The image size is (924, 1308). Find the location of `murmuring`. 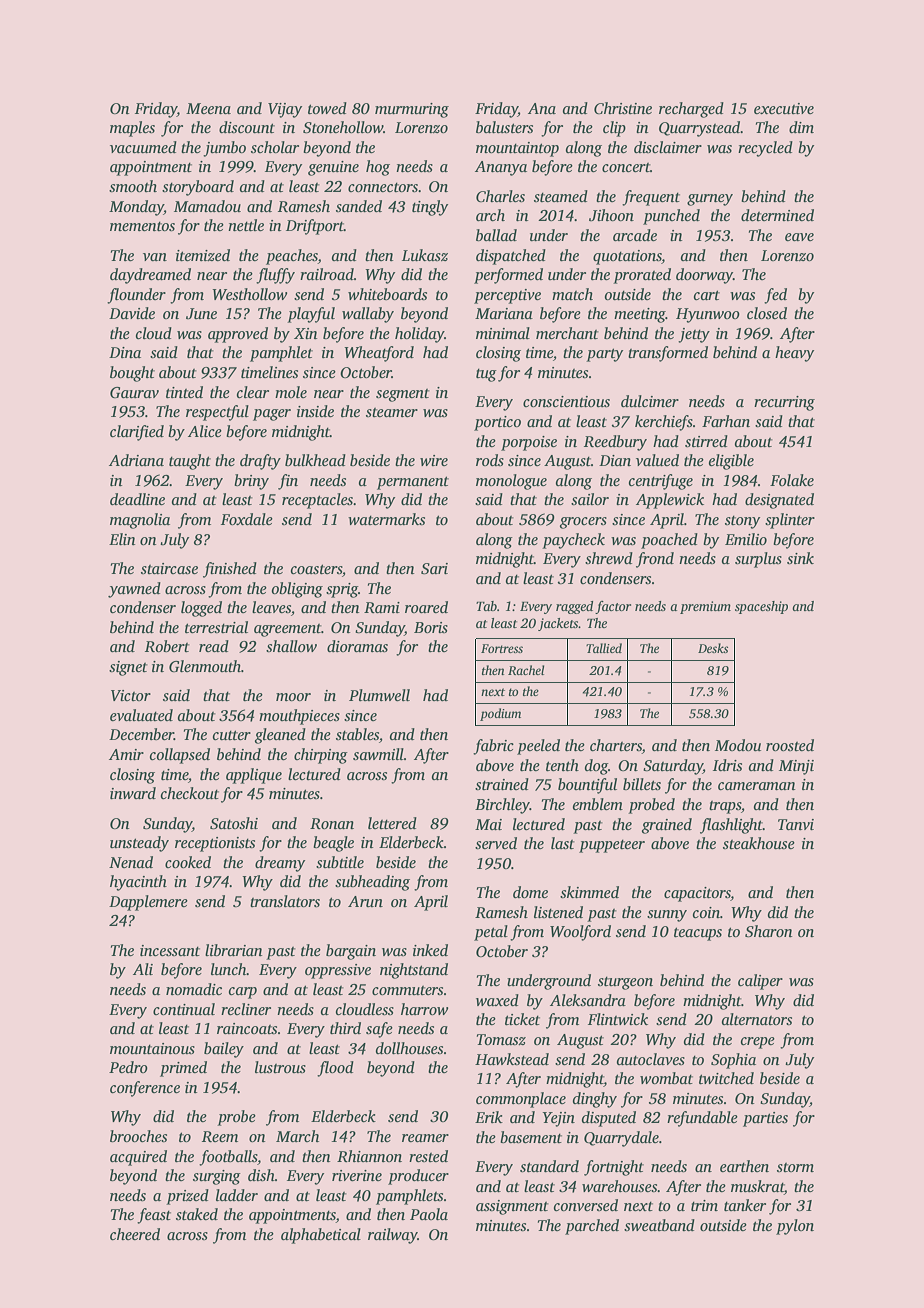

murmuring is located at coordinates (412, 110).
